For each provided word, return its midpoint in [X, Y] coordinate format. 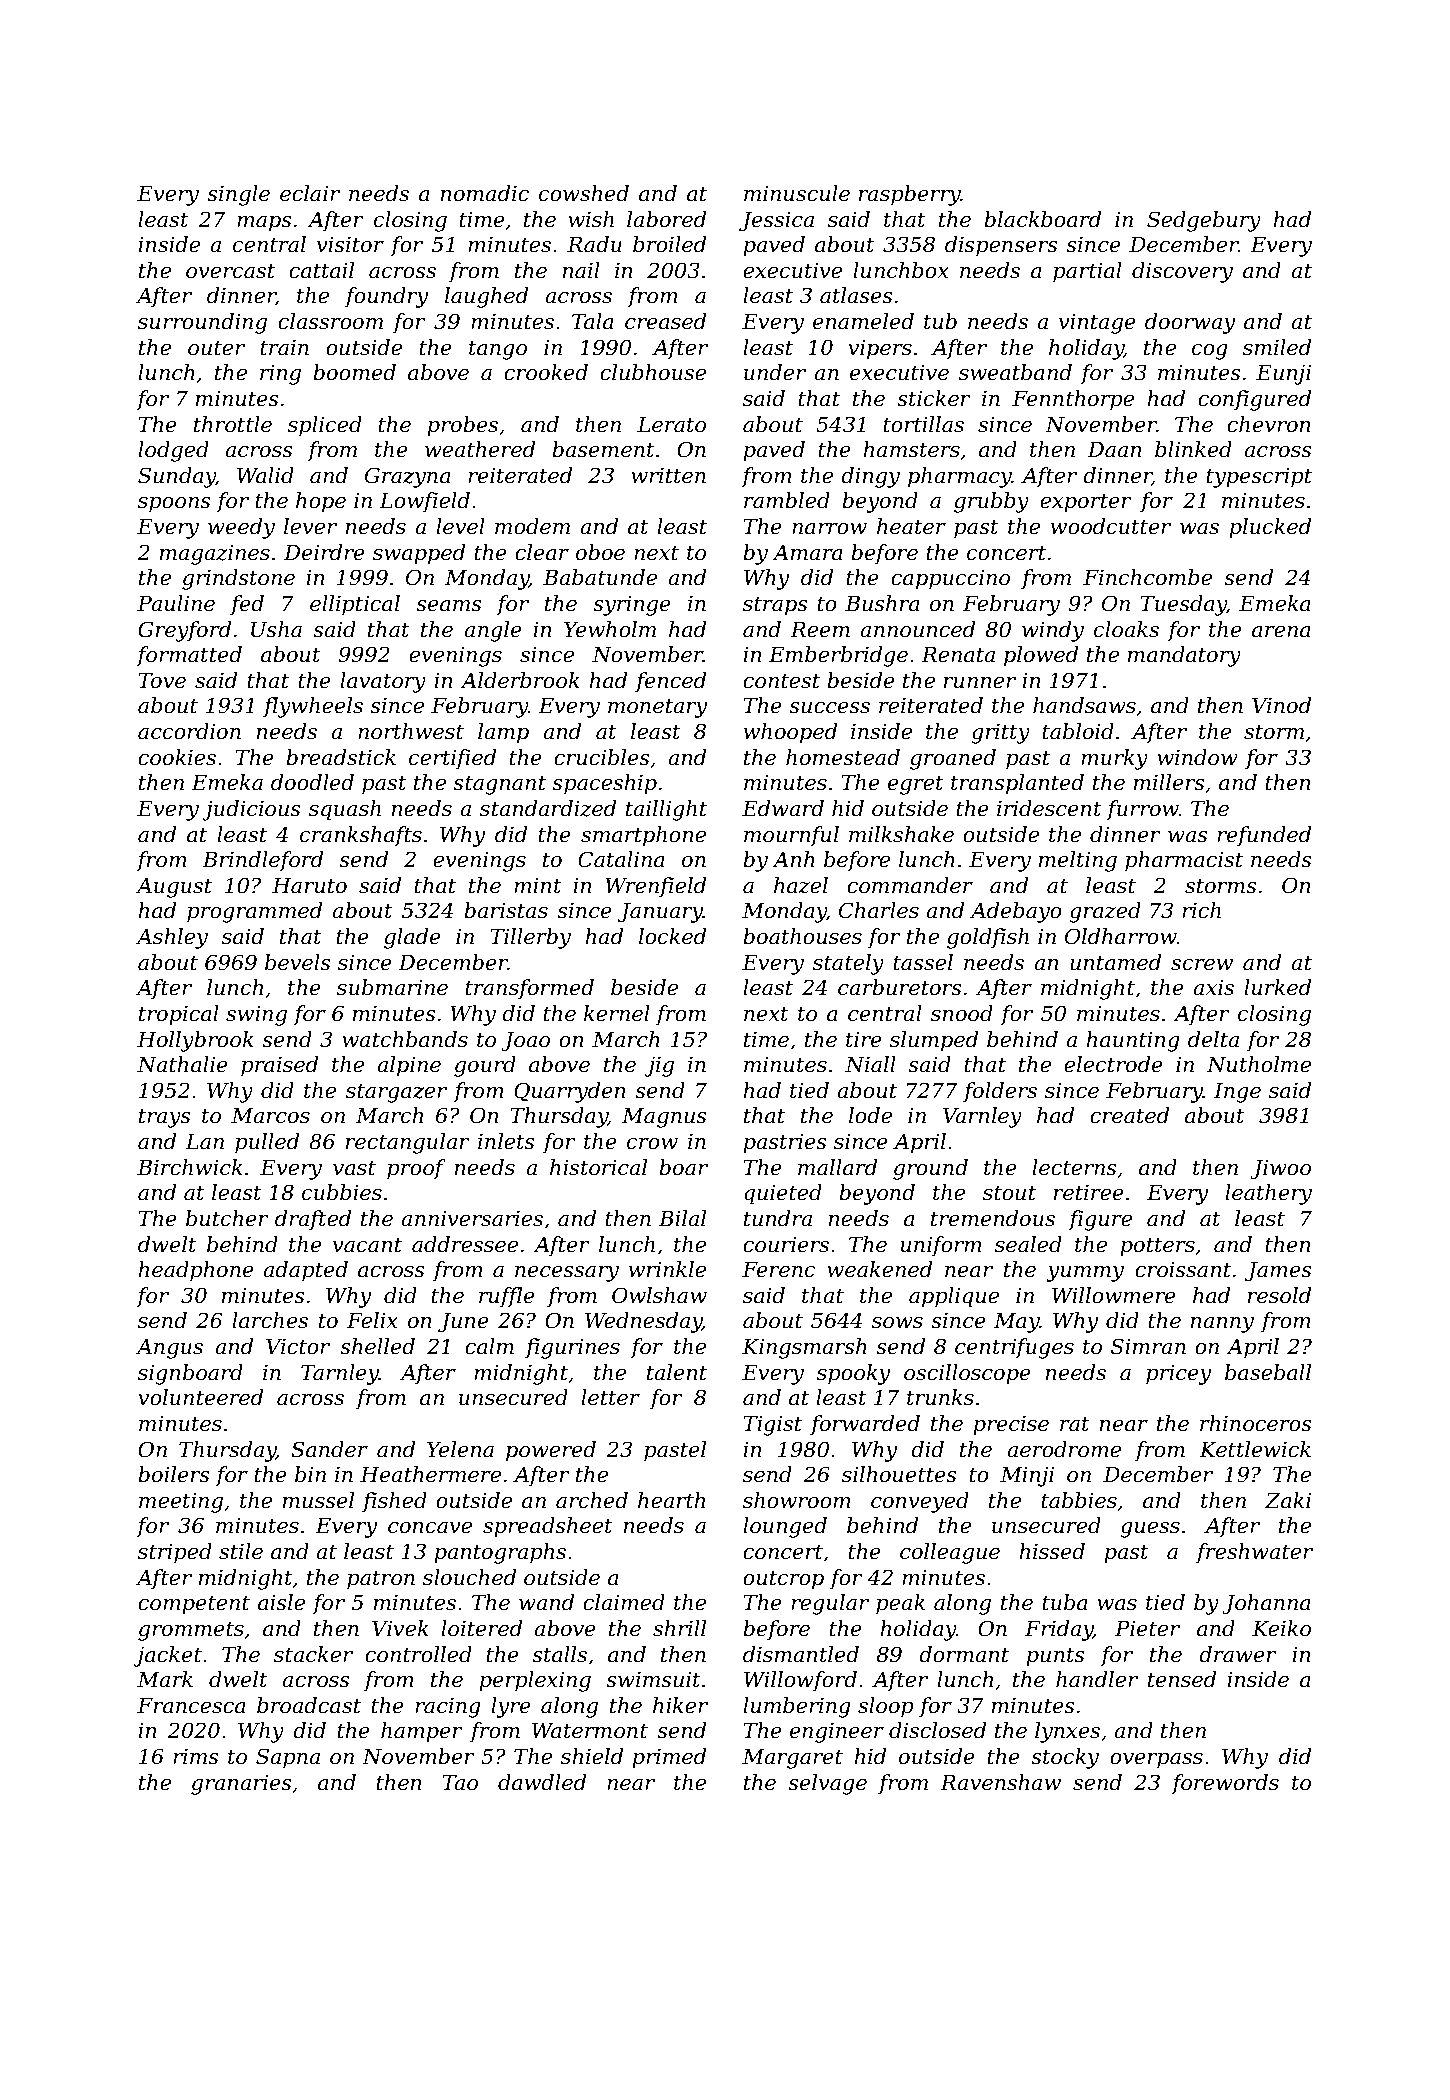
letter [610, 1397]
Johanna [1266, 1604]
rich [1201, 910]
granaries [241, 1785]
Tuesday [1183, 605]
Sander [329, 1449]
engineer [837, 1732]
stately [848, 964]
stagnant [499, 785]
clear [542, 552]
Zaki [1288, 1500]
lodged [173, 451]
